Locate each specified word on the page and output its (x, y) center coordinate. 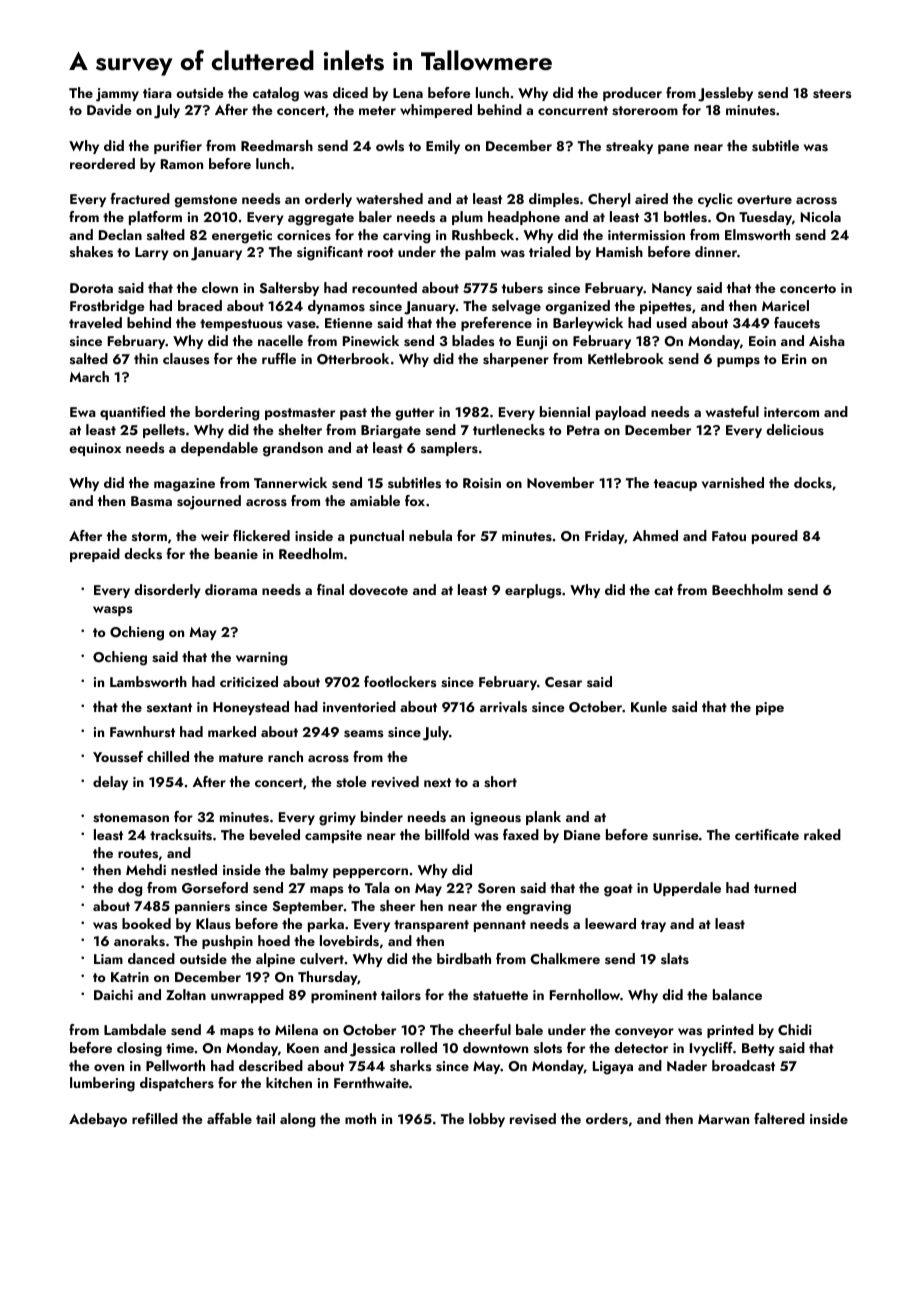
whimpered (436, 111)
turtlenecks (509, 429)
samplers (449, 449)
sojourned (209, 502)
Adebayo (98, 1120)
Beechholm (747, 589)
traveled (95, 323)
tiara (157, 93)
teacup (675, 485)
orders (607, 1119)
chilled (168, 756)
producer (632, 94)
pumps (738, 362)
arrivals (503, 707)
